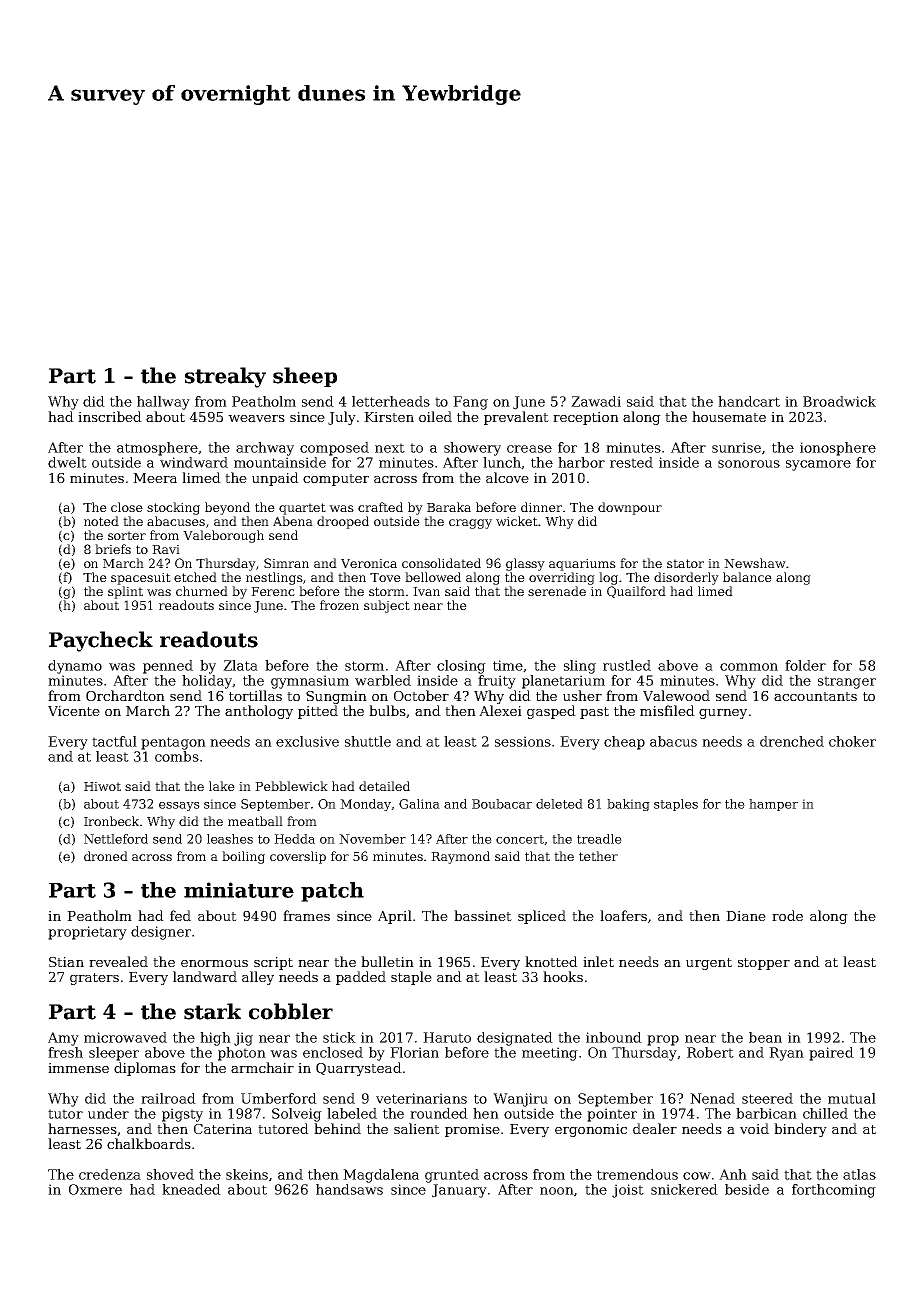  Describe the element at coordinates (435, 416) in the page. I see `oiled` at that location.
